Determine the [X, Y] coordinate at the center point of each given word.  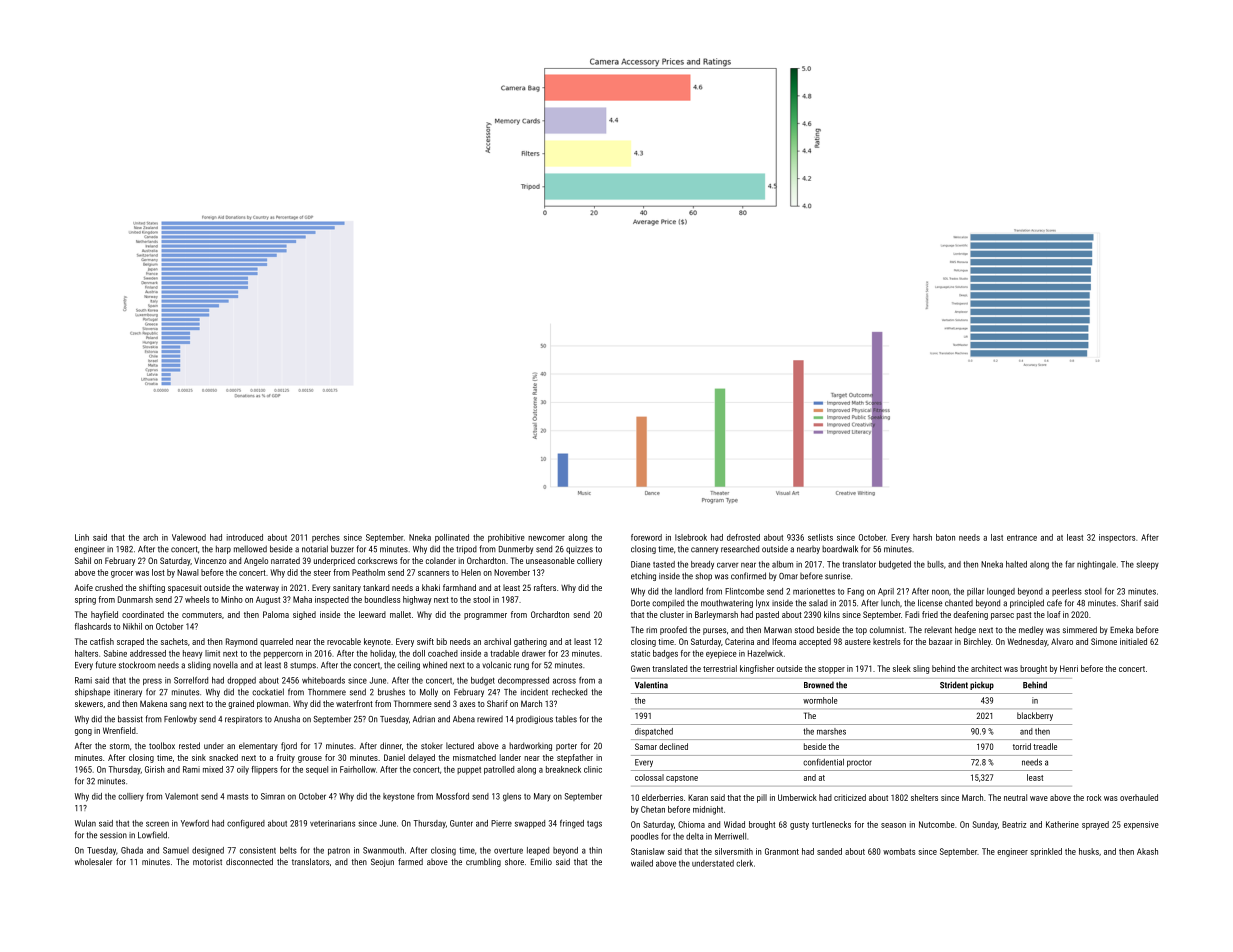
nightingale [1096, 565]
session [113, 835]
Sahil [83, 560]
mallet [400, 614]
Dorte [640, 603]
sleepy [1147, 565]
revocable [344, 641]
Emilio [541, 861]
